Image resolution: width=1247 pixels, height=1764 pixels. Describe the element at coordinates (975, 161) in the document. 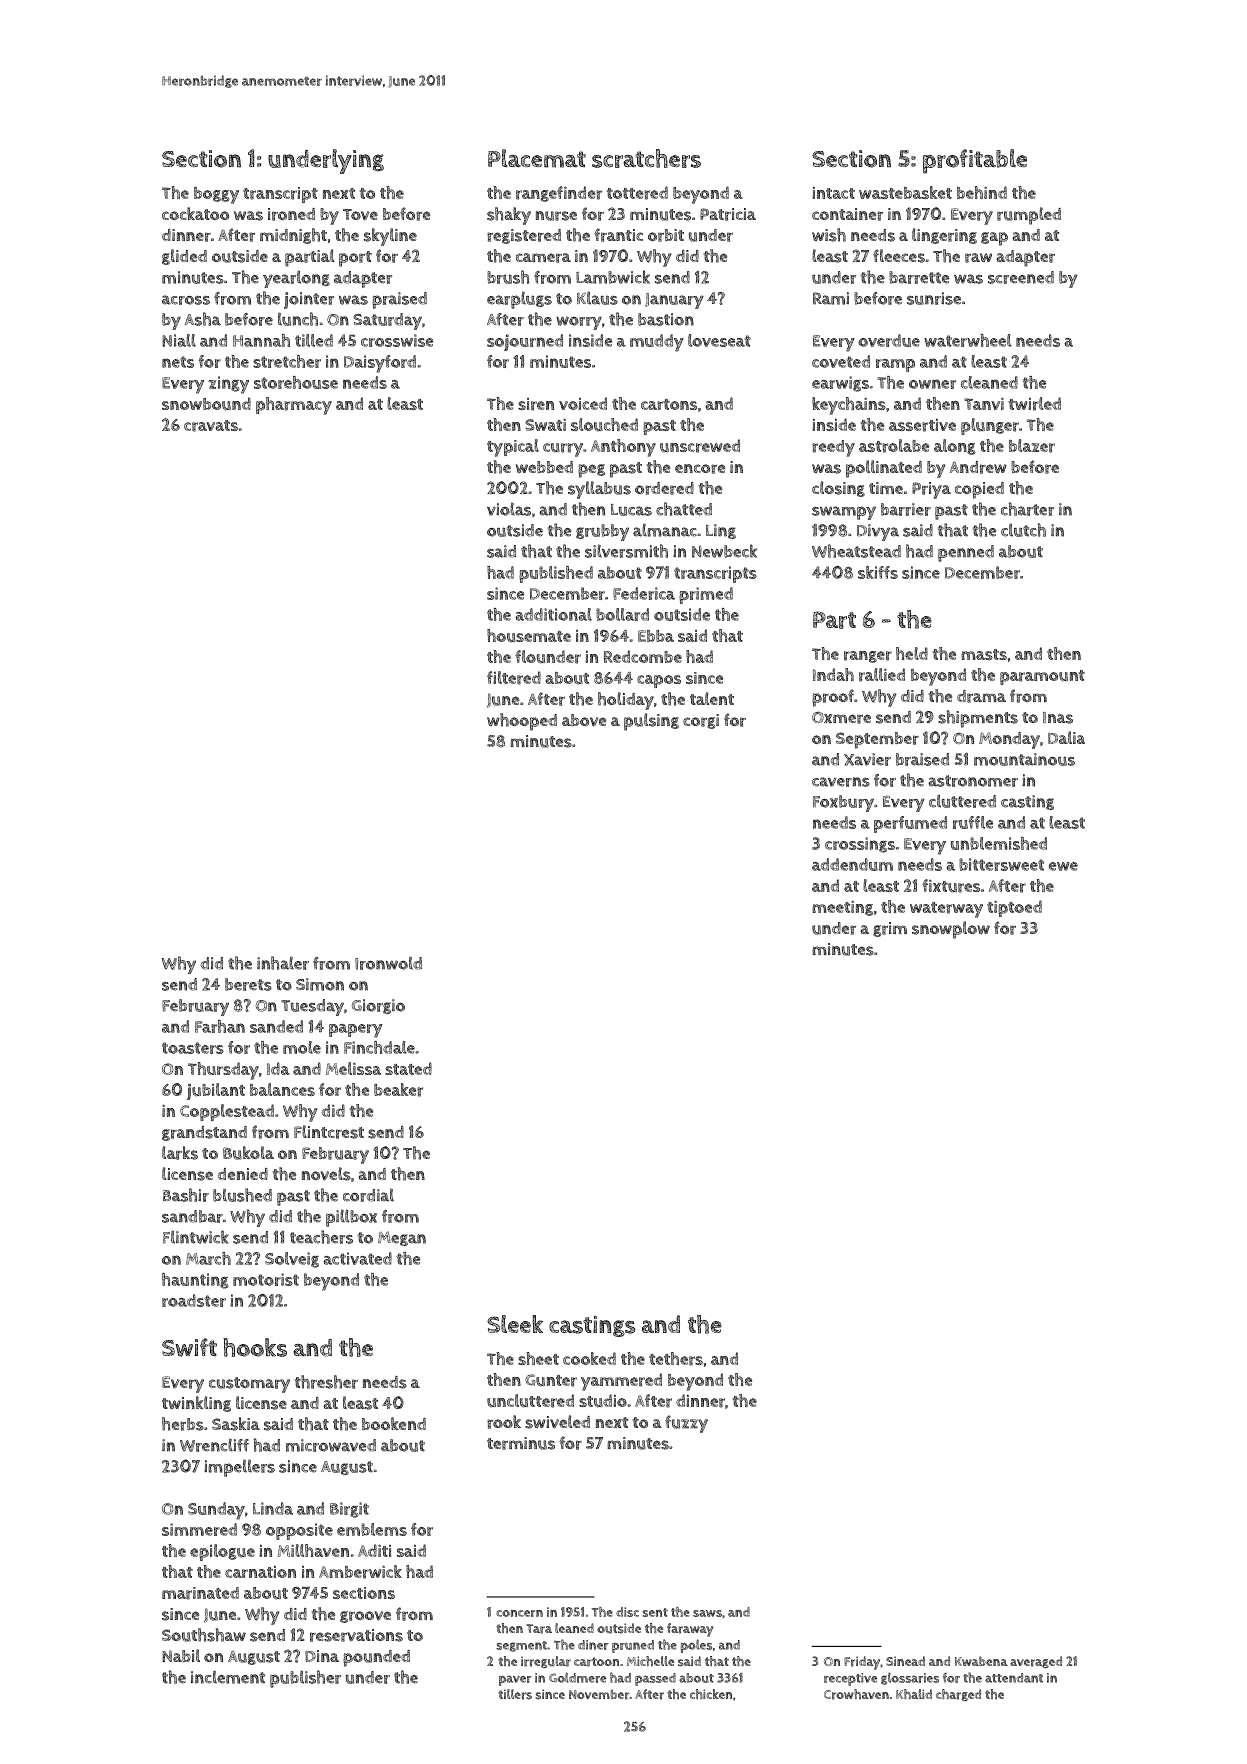

I see `profitable` at that location.
